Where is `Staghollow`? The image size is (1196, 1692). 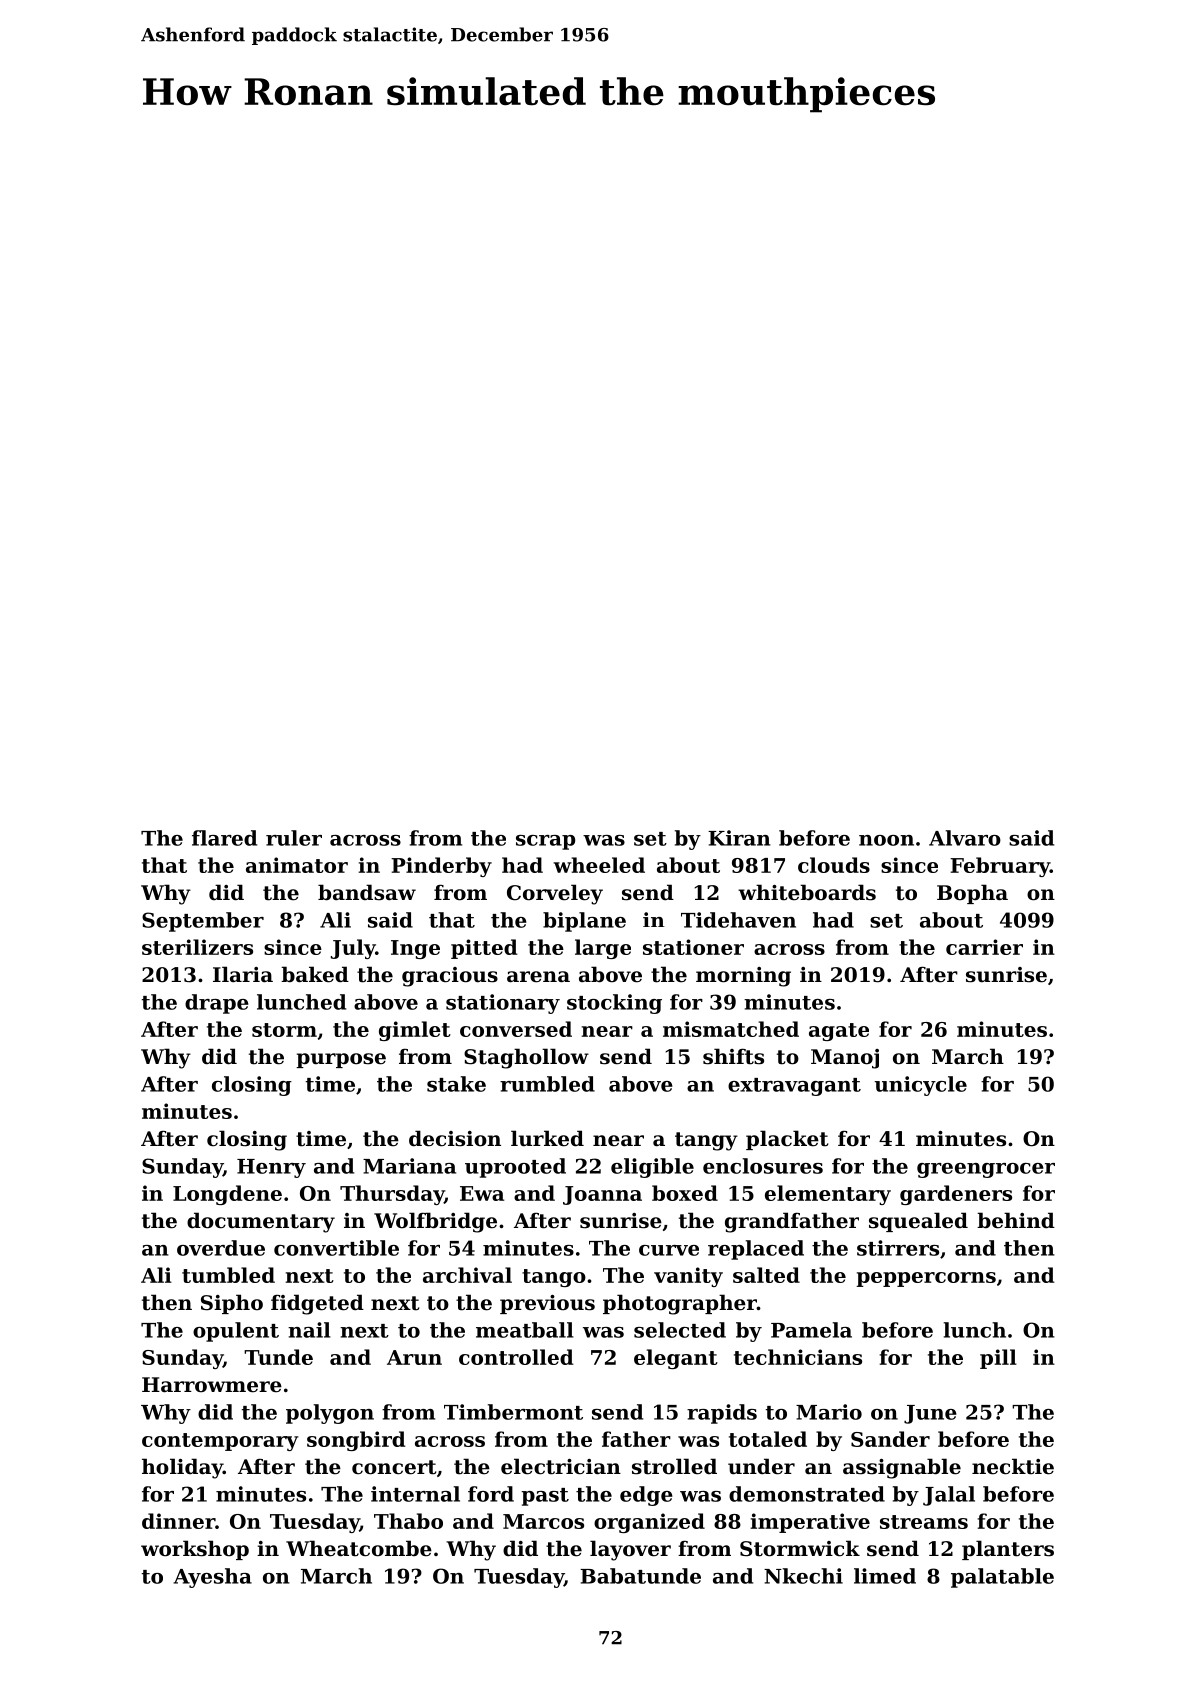 Staghollow is located at coordinates (526, 1058).
